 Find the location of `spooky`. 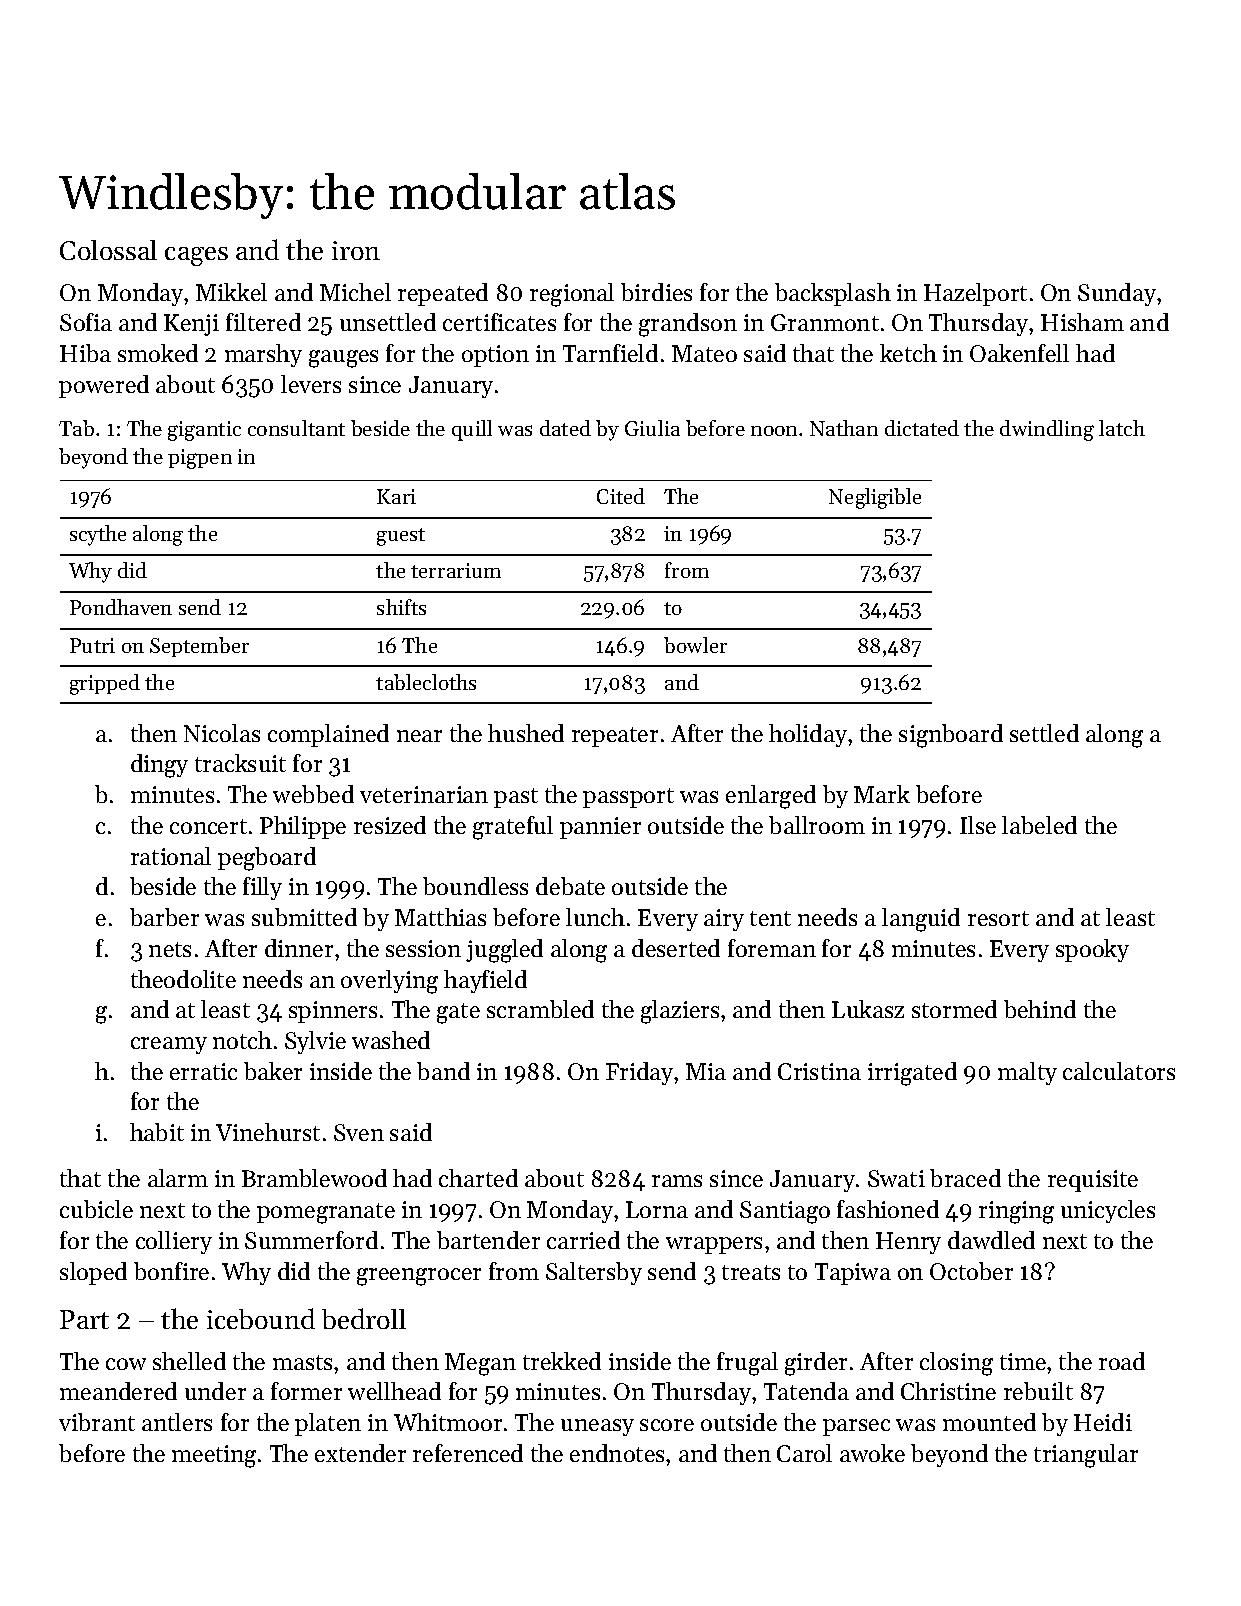

spooky is located at coordinates (1092, 950).
